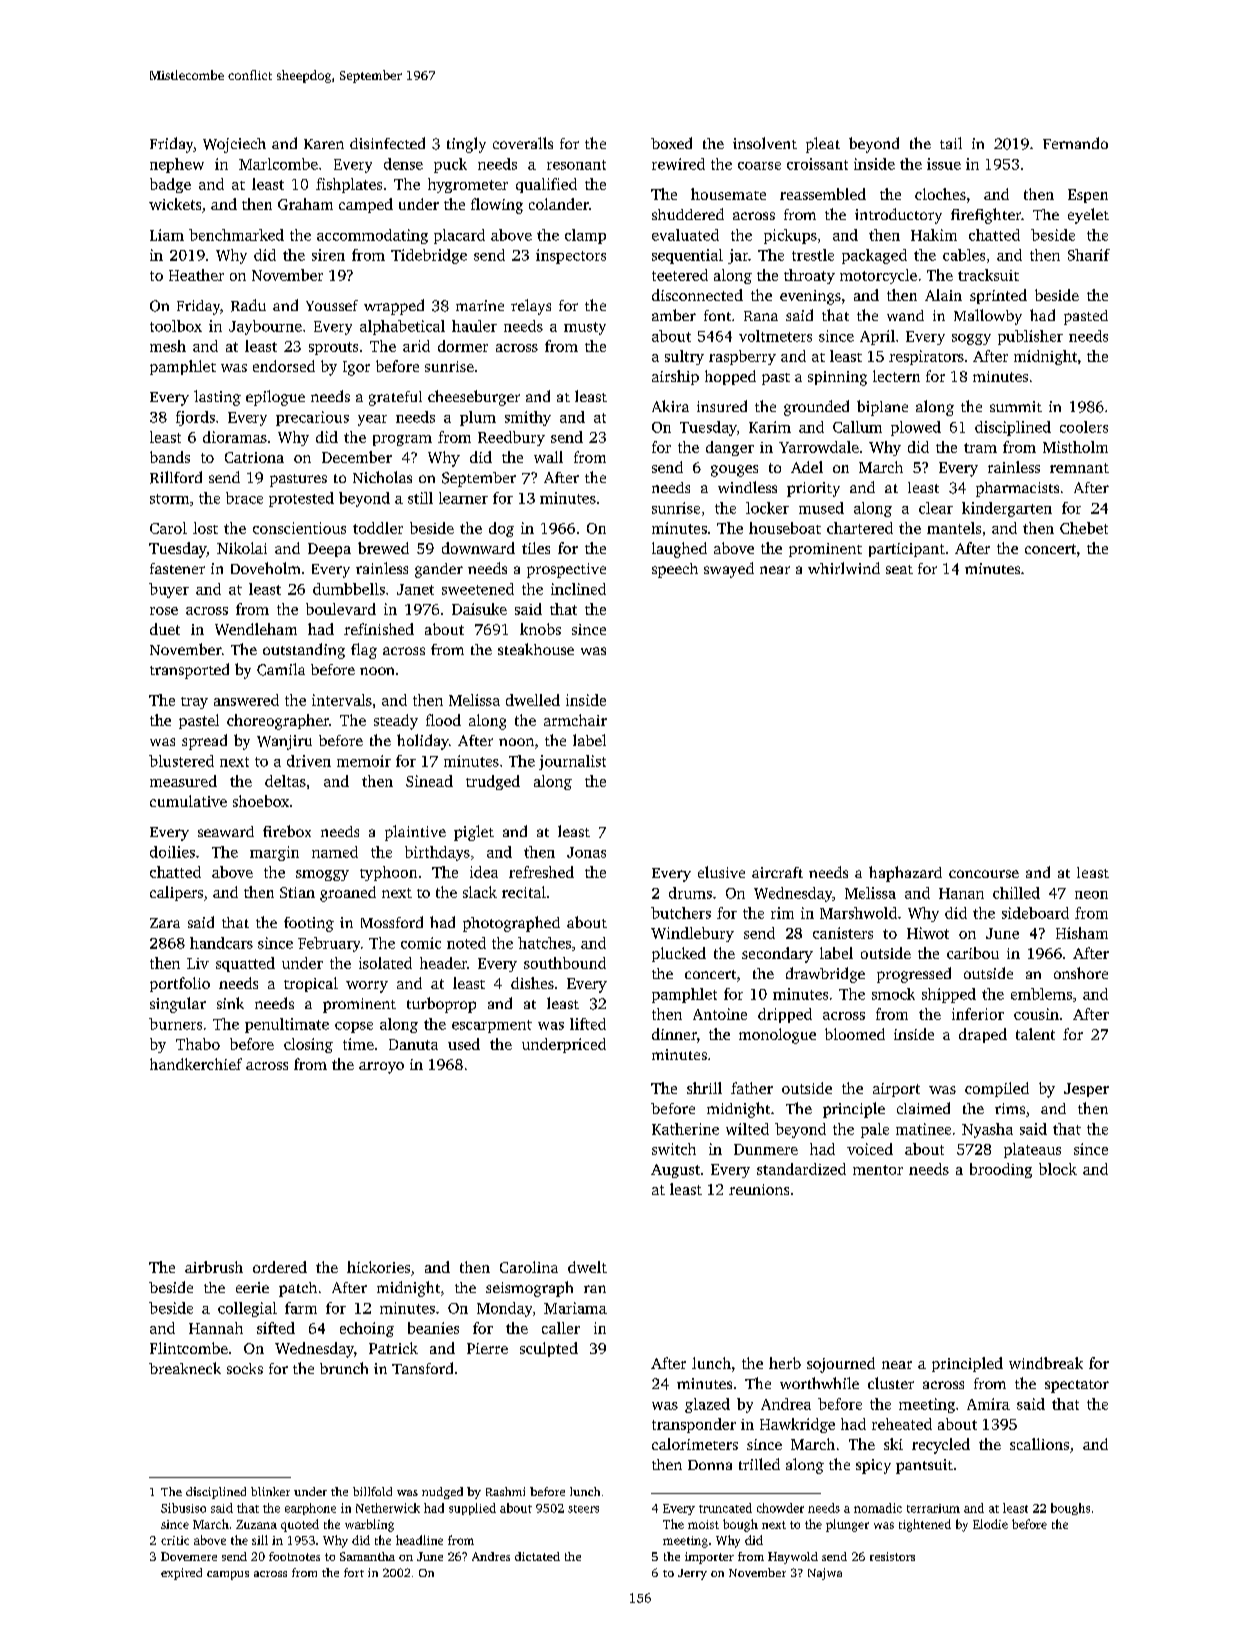 This screenshot has height=1628, width=1258. What do you see at coordinates (1084, 528) in the screenshot?
I see `Chebet` at bounding box center [1084, 528].
